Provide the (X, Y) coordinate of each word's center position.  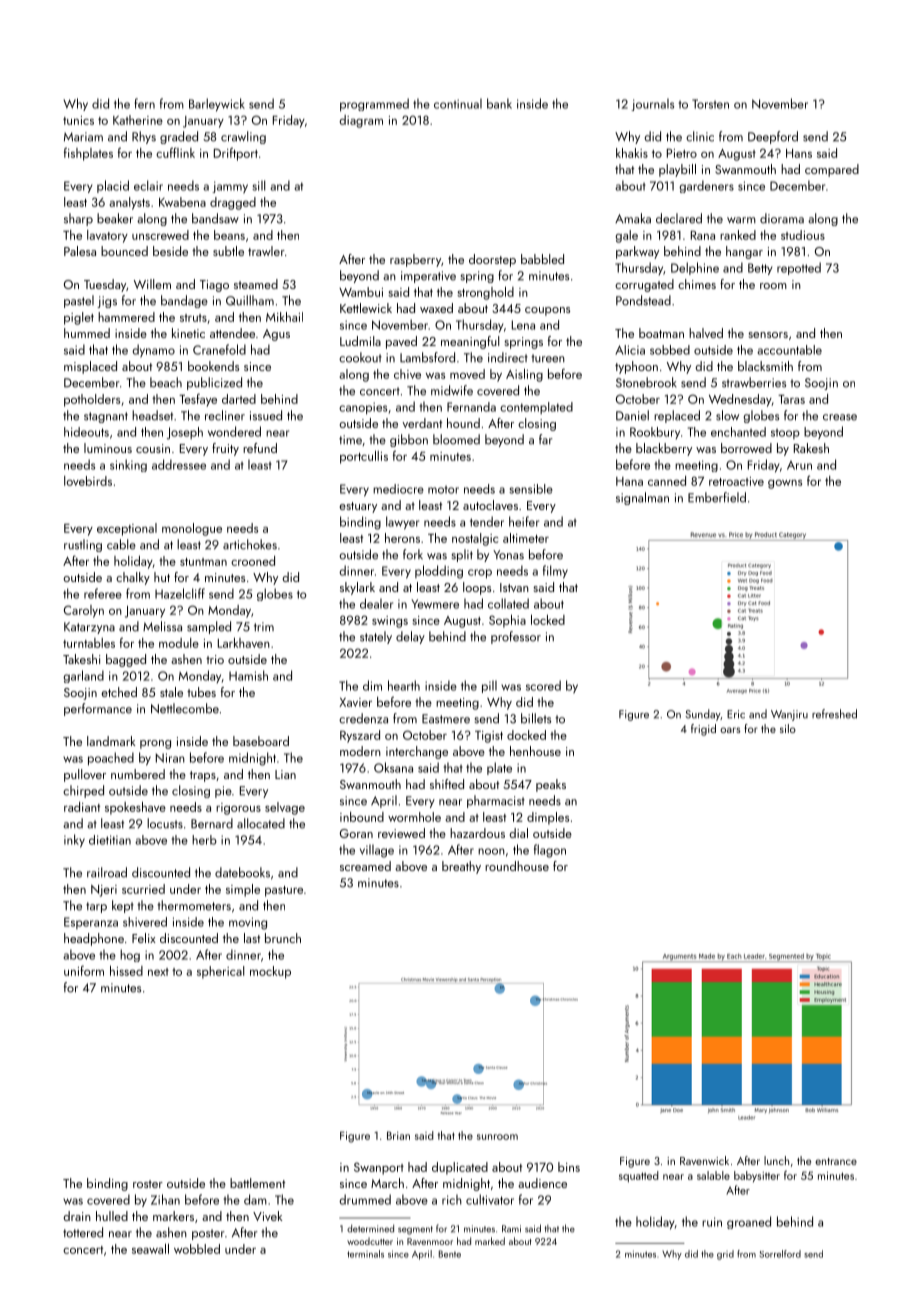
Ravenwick (704, 1160)
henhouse (535, 751)
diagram (361, 121)
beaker (115, 218)
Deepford (773, 137)
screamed (365, 866)
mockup (270, 972)
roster (148, 1184)
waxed (436, 308)
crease (840, 417)
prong (155, 744)
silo (788, 728)
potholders (92, 400)
